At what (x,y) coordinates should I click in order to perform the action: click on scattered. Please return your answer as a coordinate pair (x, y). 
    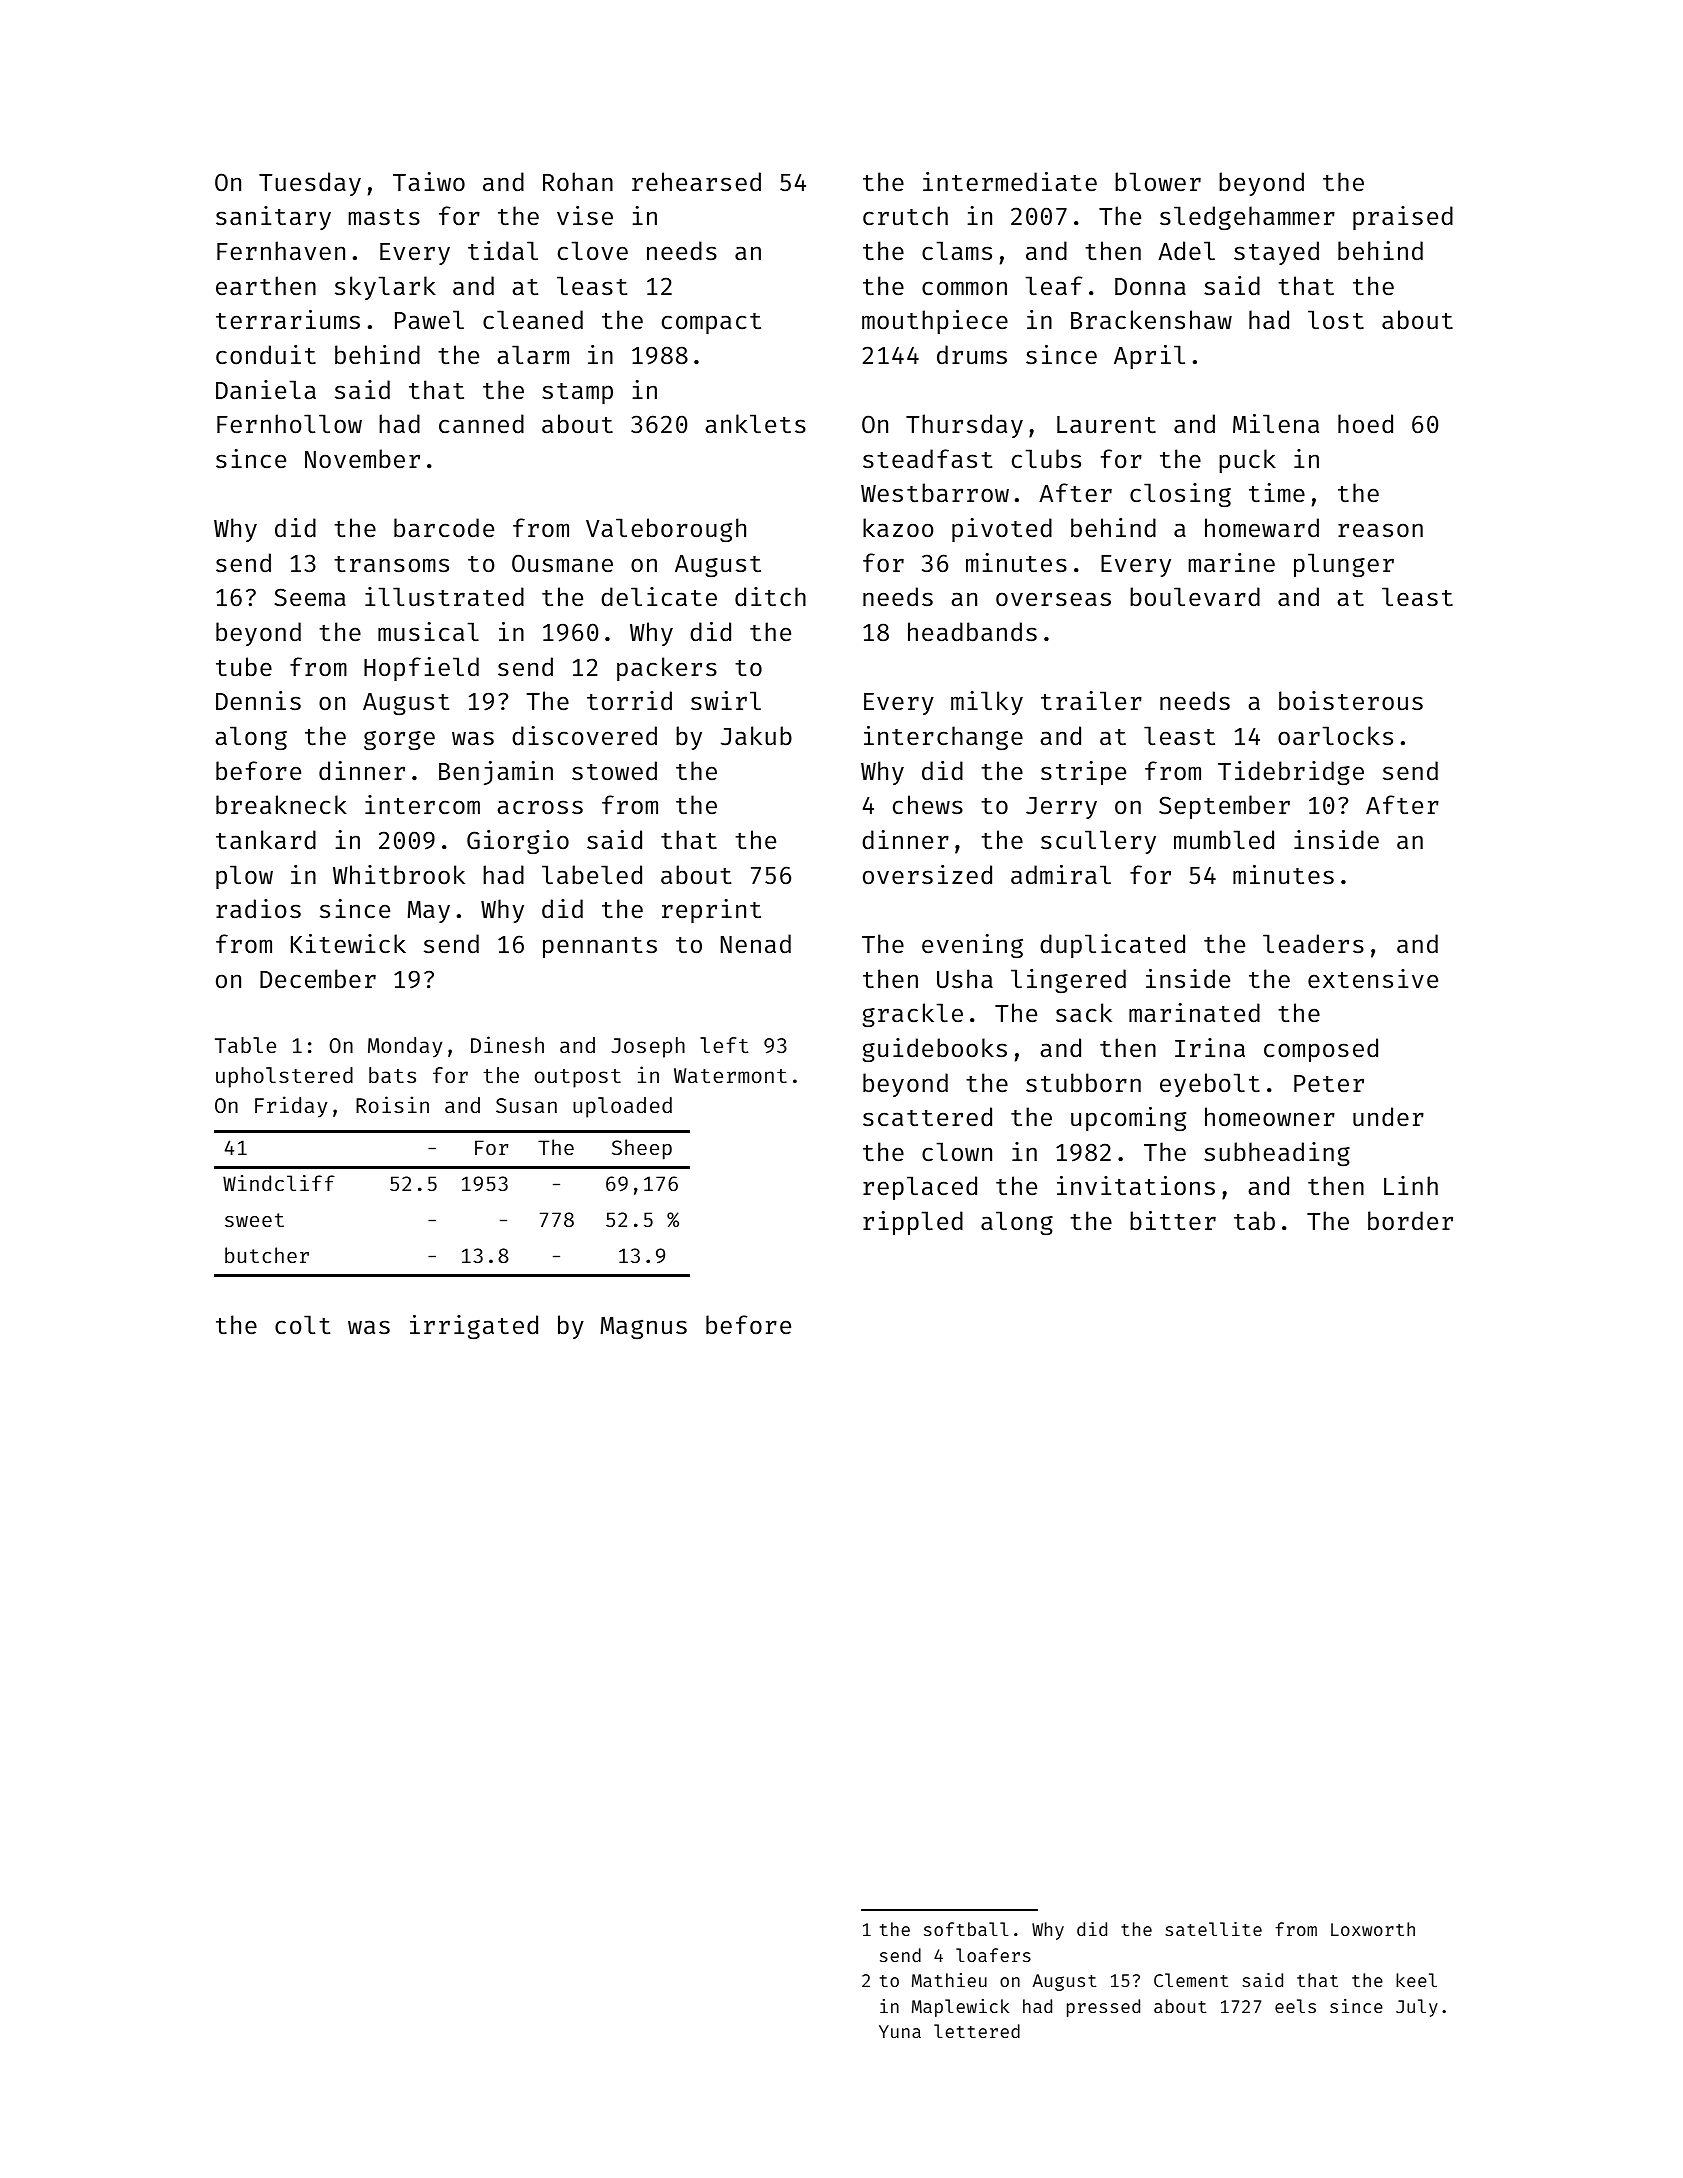
    Looking at the image, I should click on (927, 1117).
